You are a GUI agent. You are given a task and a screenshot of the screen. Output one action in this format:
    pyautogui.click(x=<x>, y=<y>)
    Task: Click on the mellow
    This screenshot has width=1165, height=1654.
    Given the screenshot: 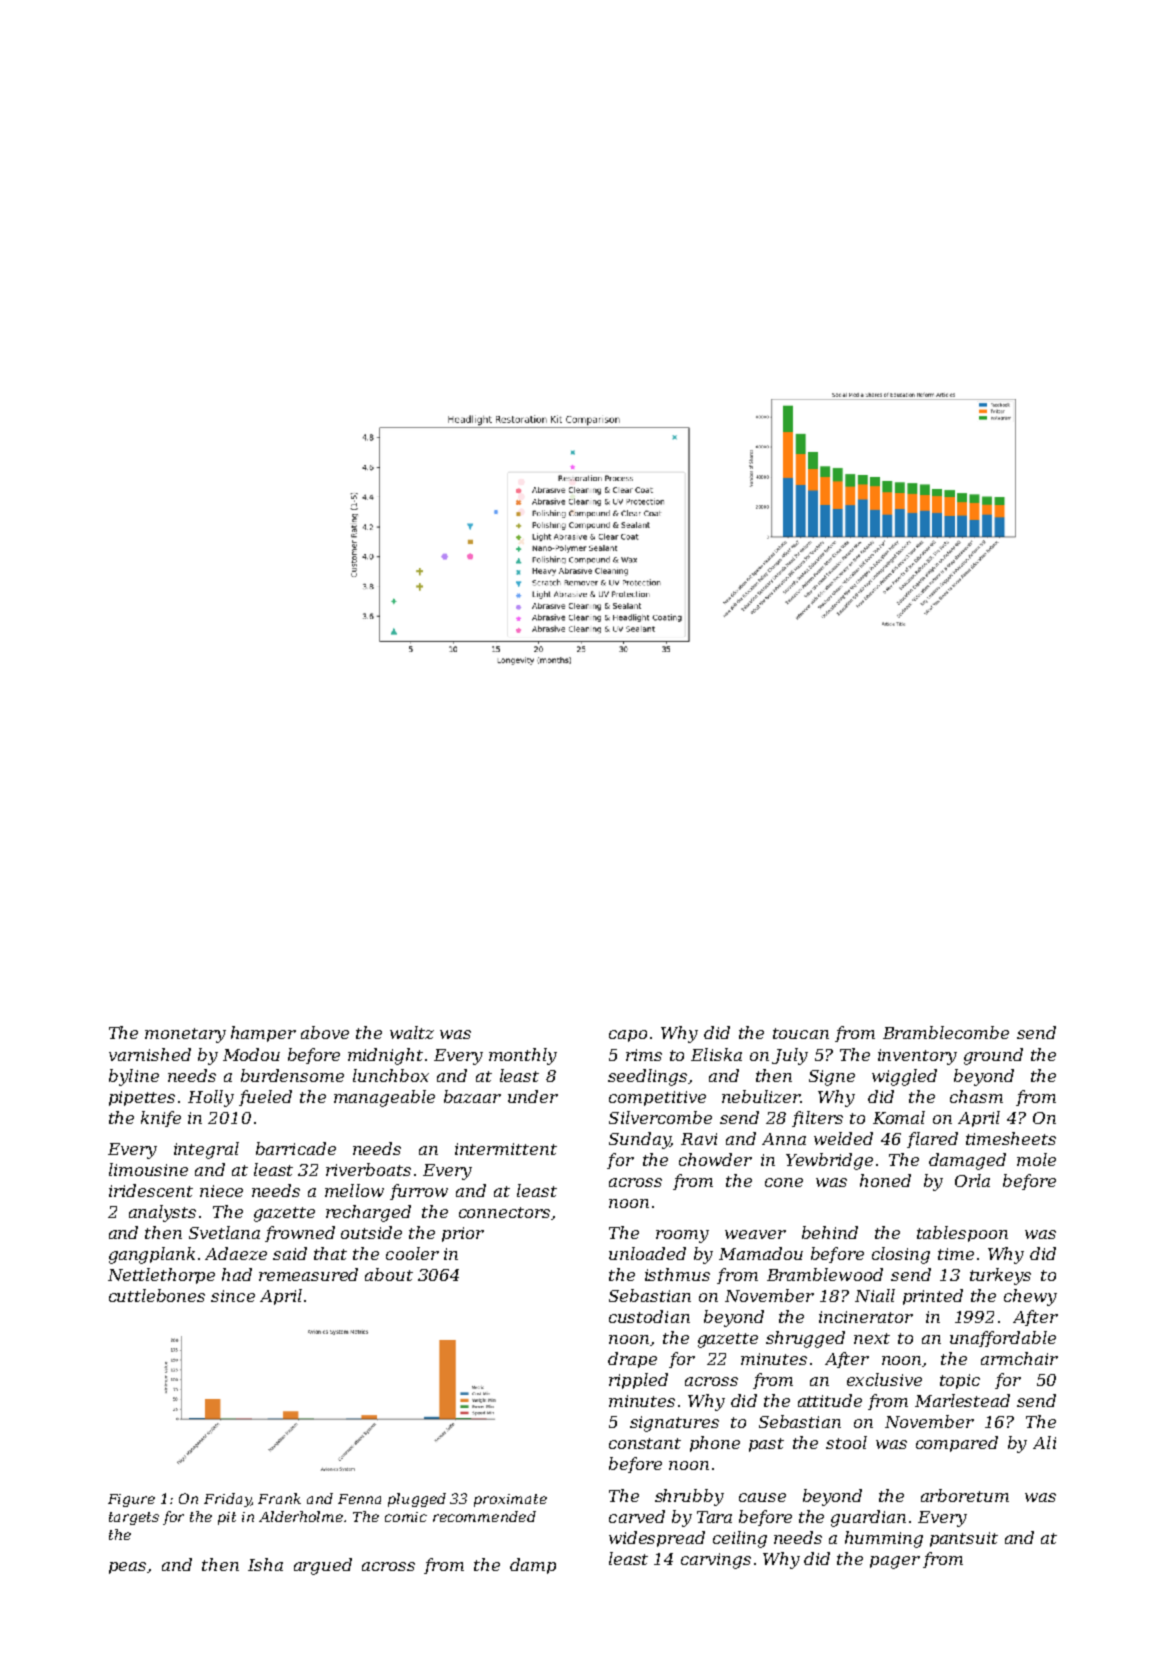 What is the action you would take?
    pyautogui.click(x=354, y=1190)
